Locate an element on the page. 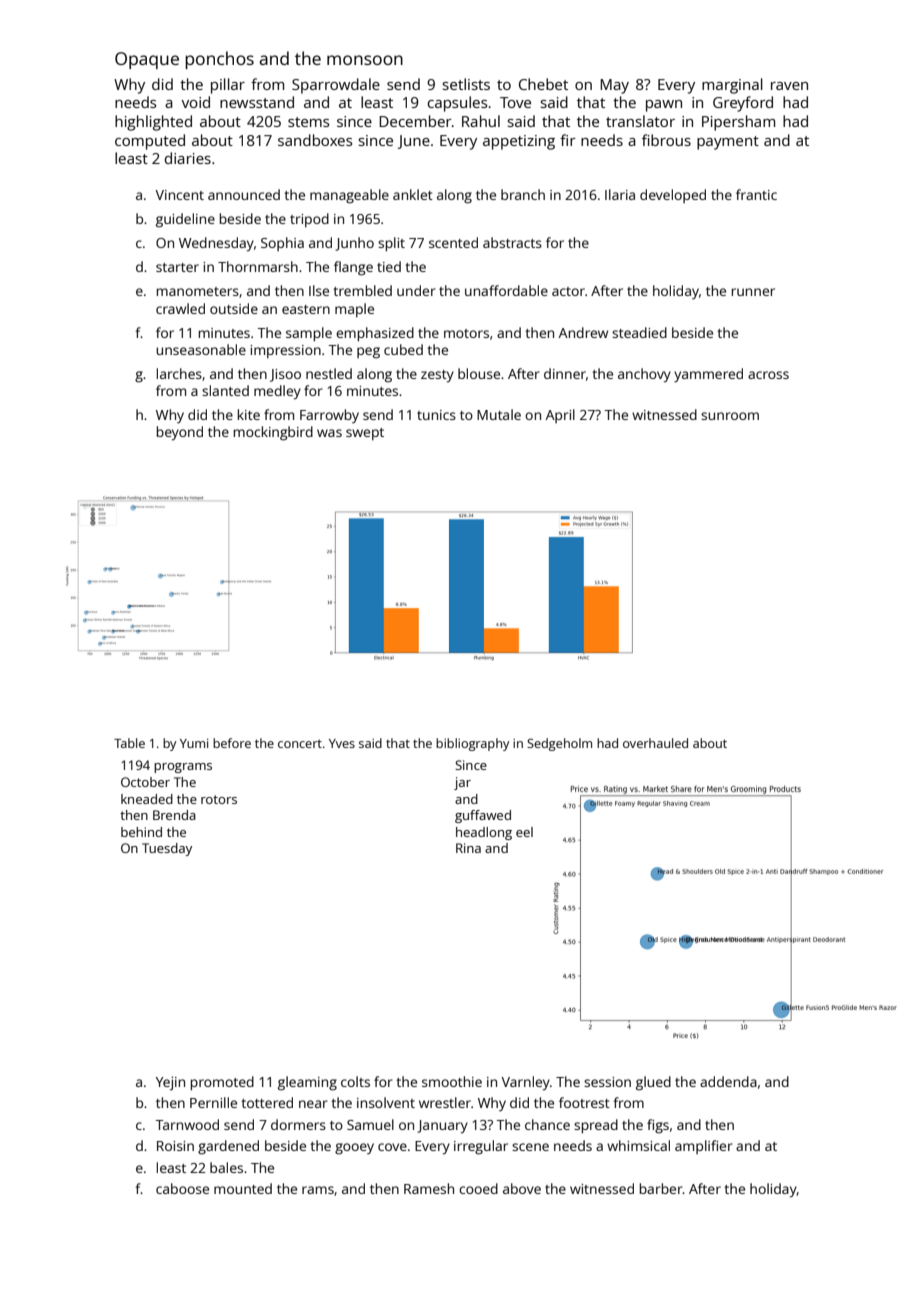 Image resolution: width=924 pixels, height=1308 pixels. scene is located at coordinates (530, 1147).
